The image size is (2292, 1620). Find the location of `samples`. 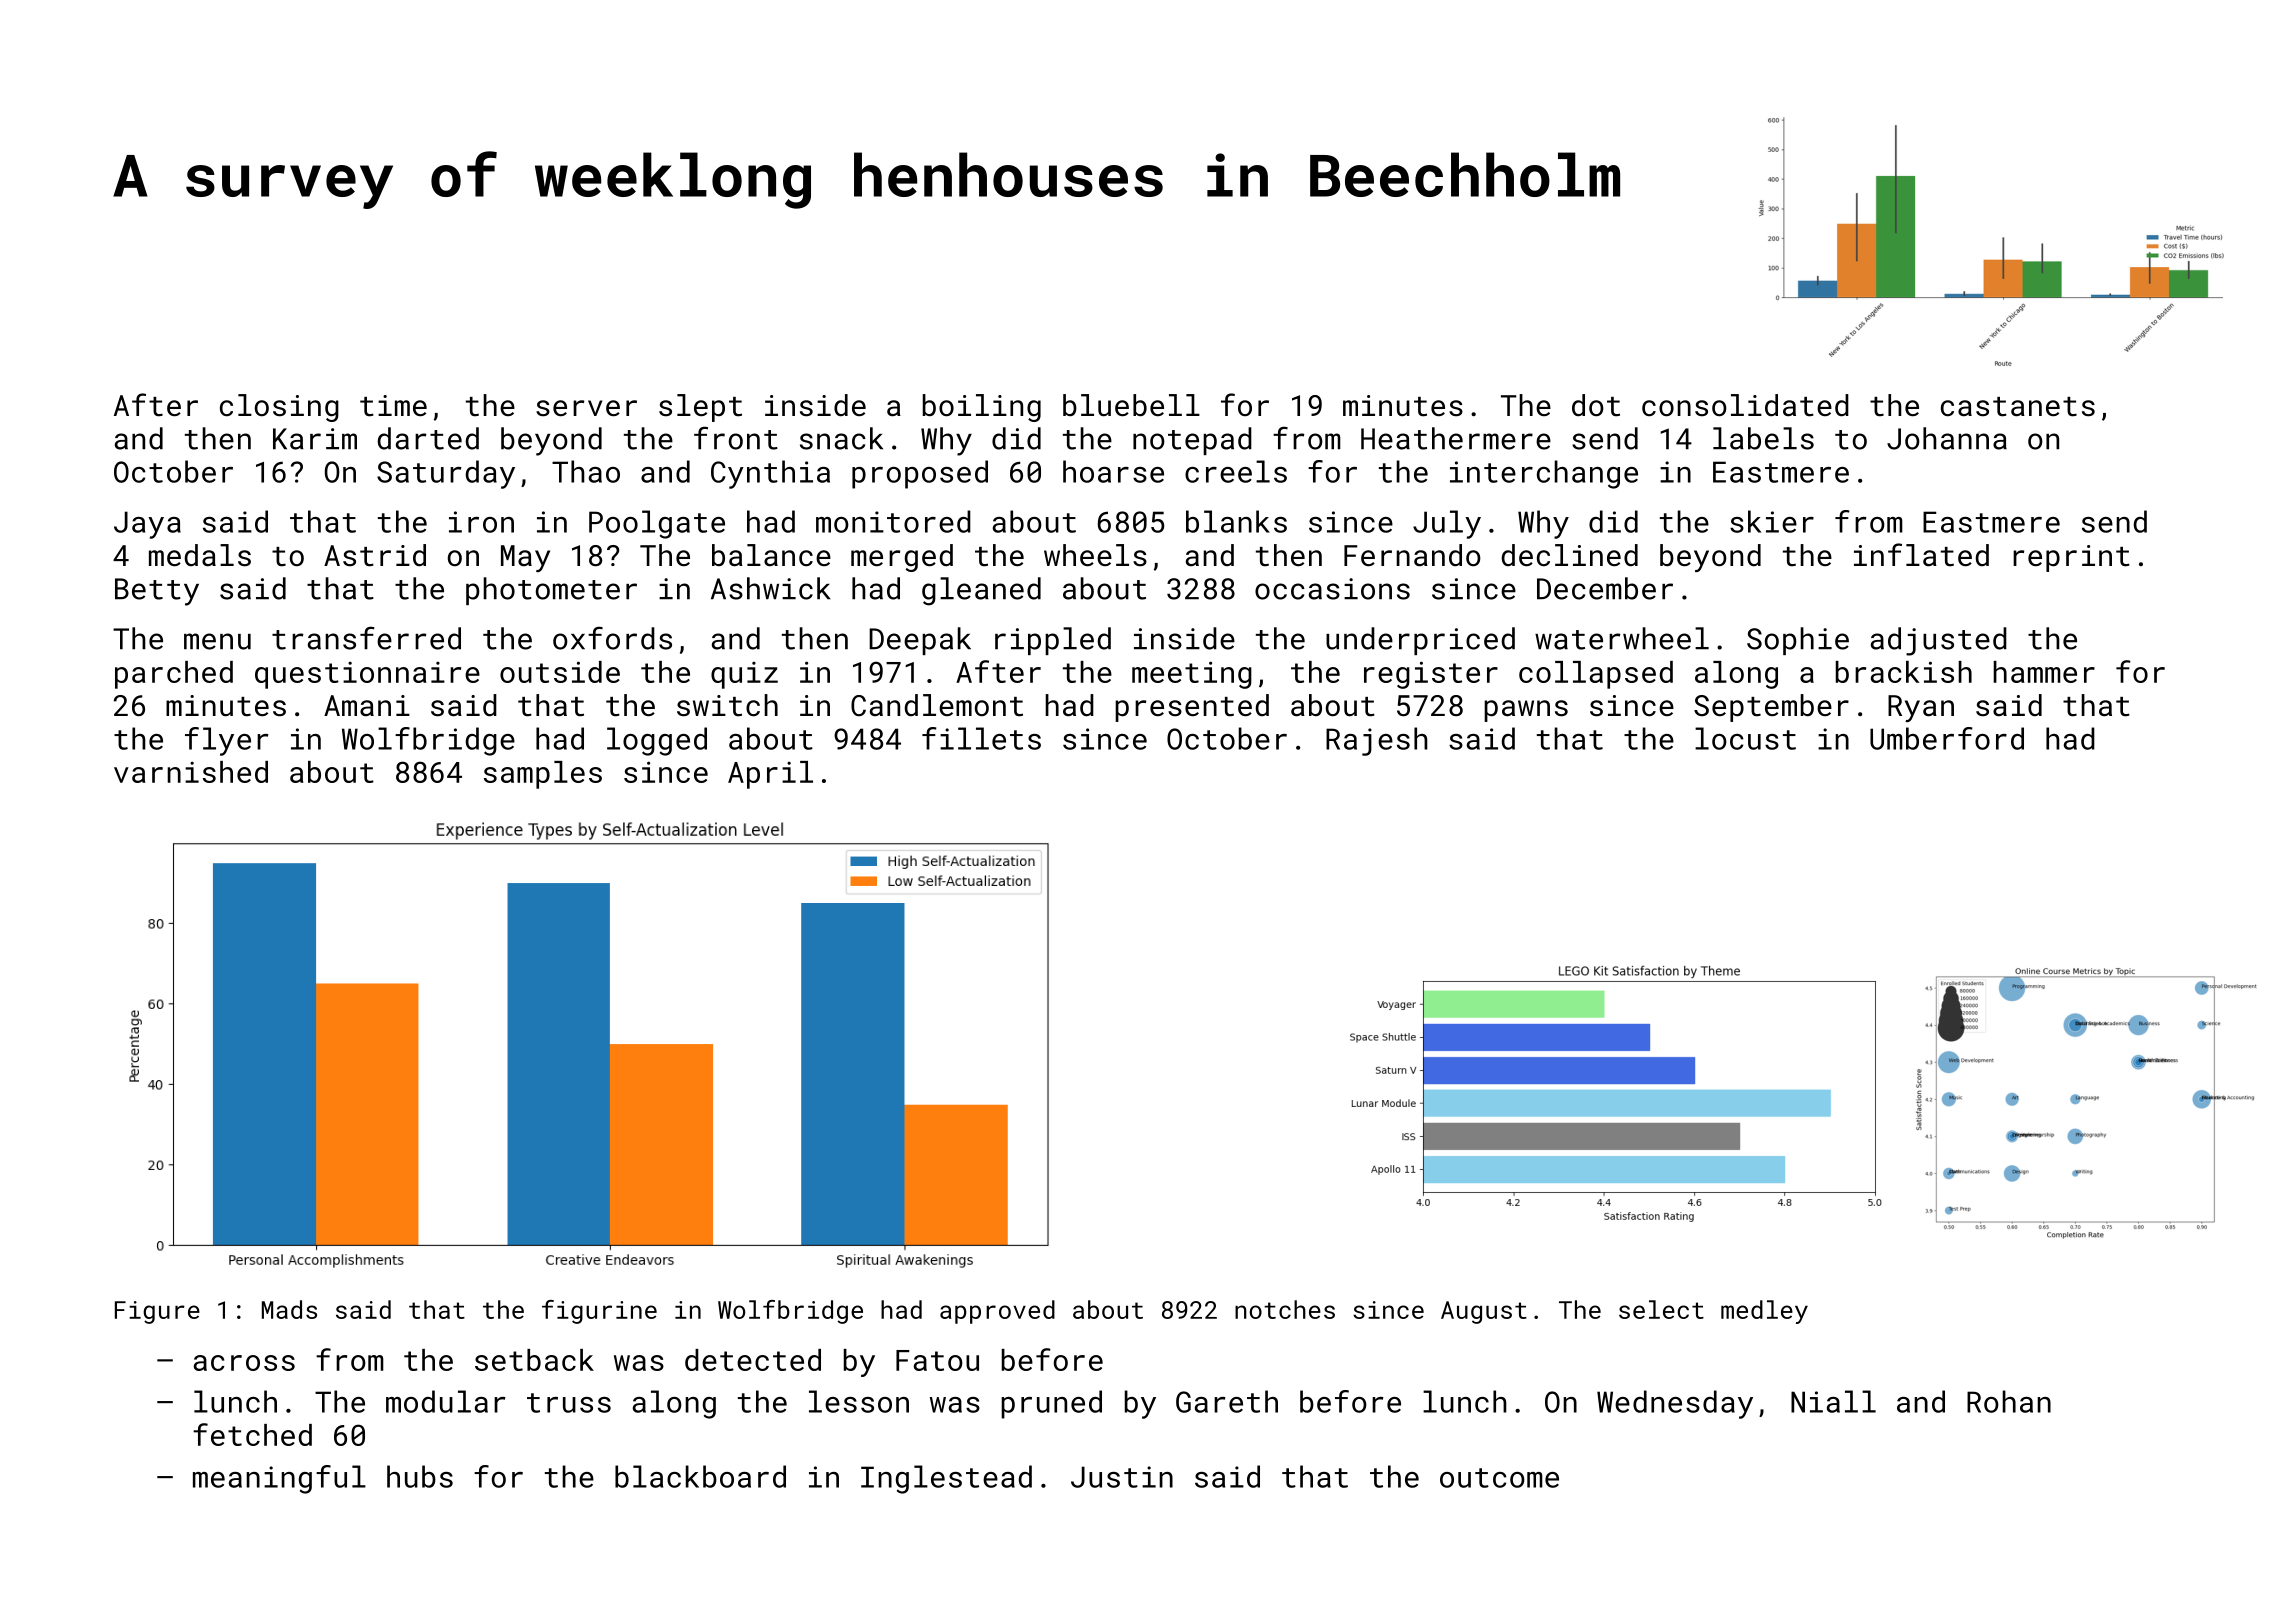

samples is located at coordinates (543, 775).
